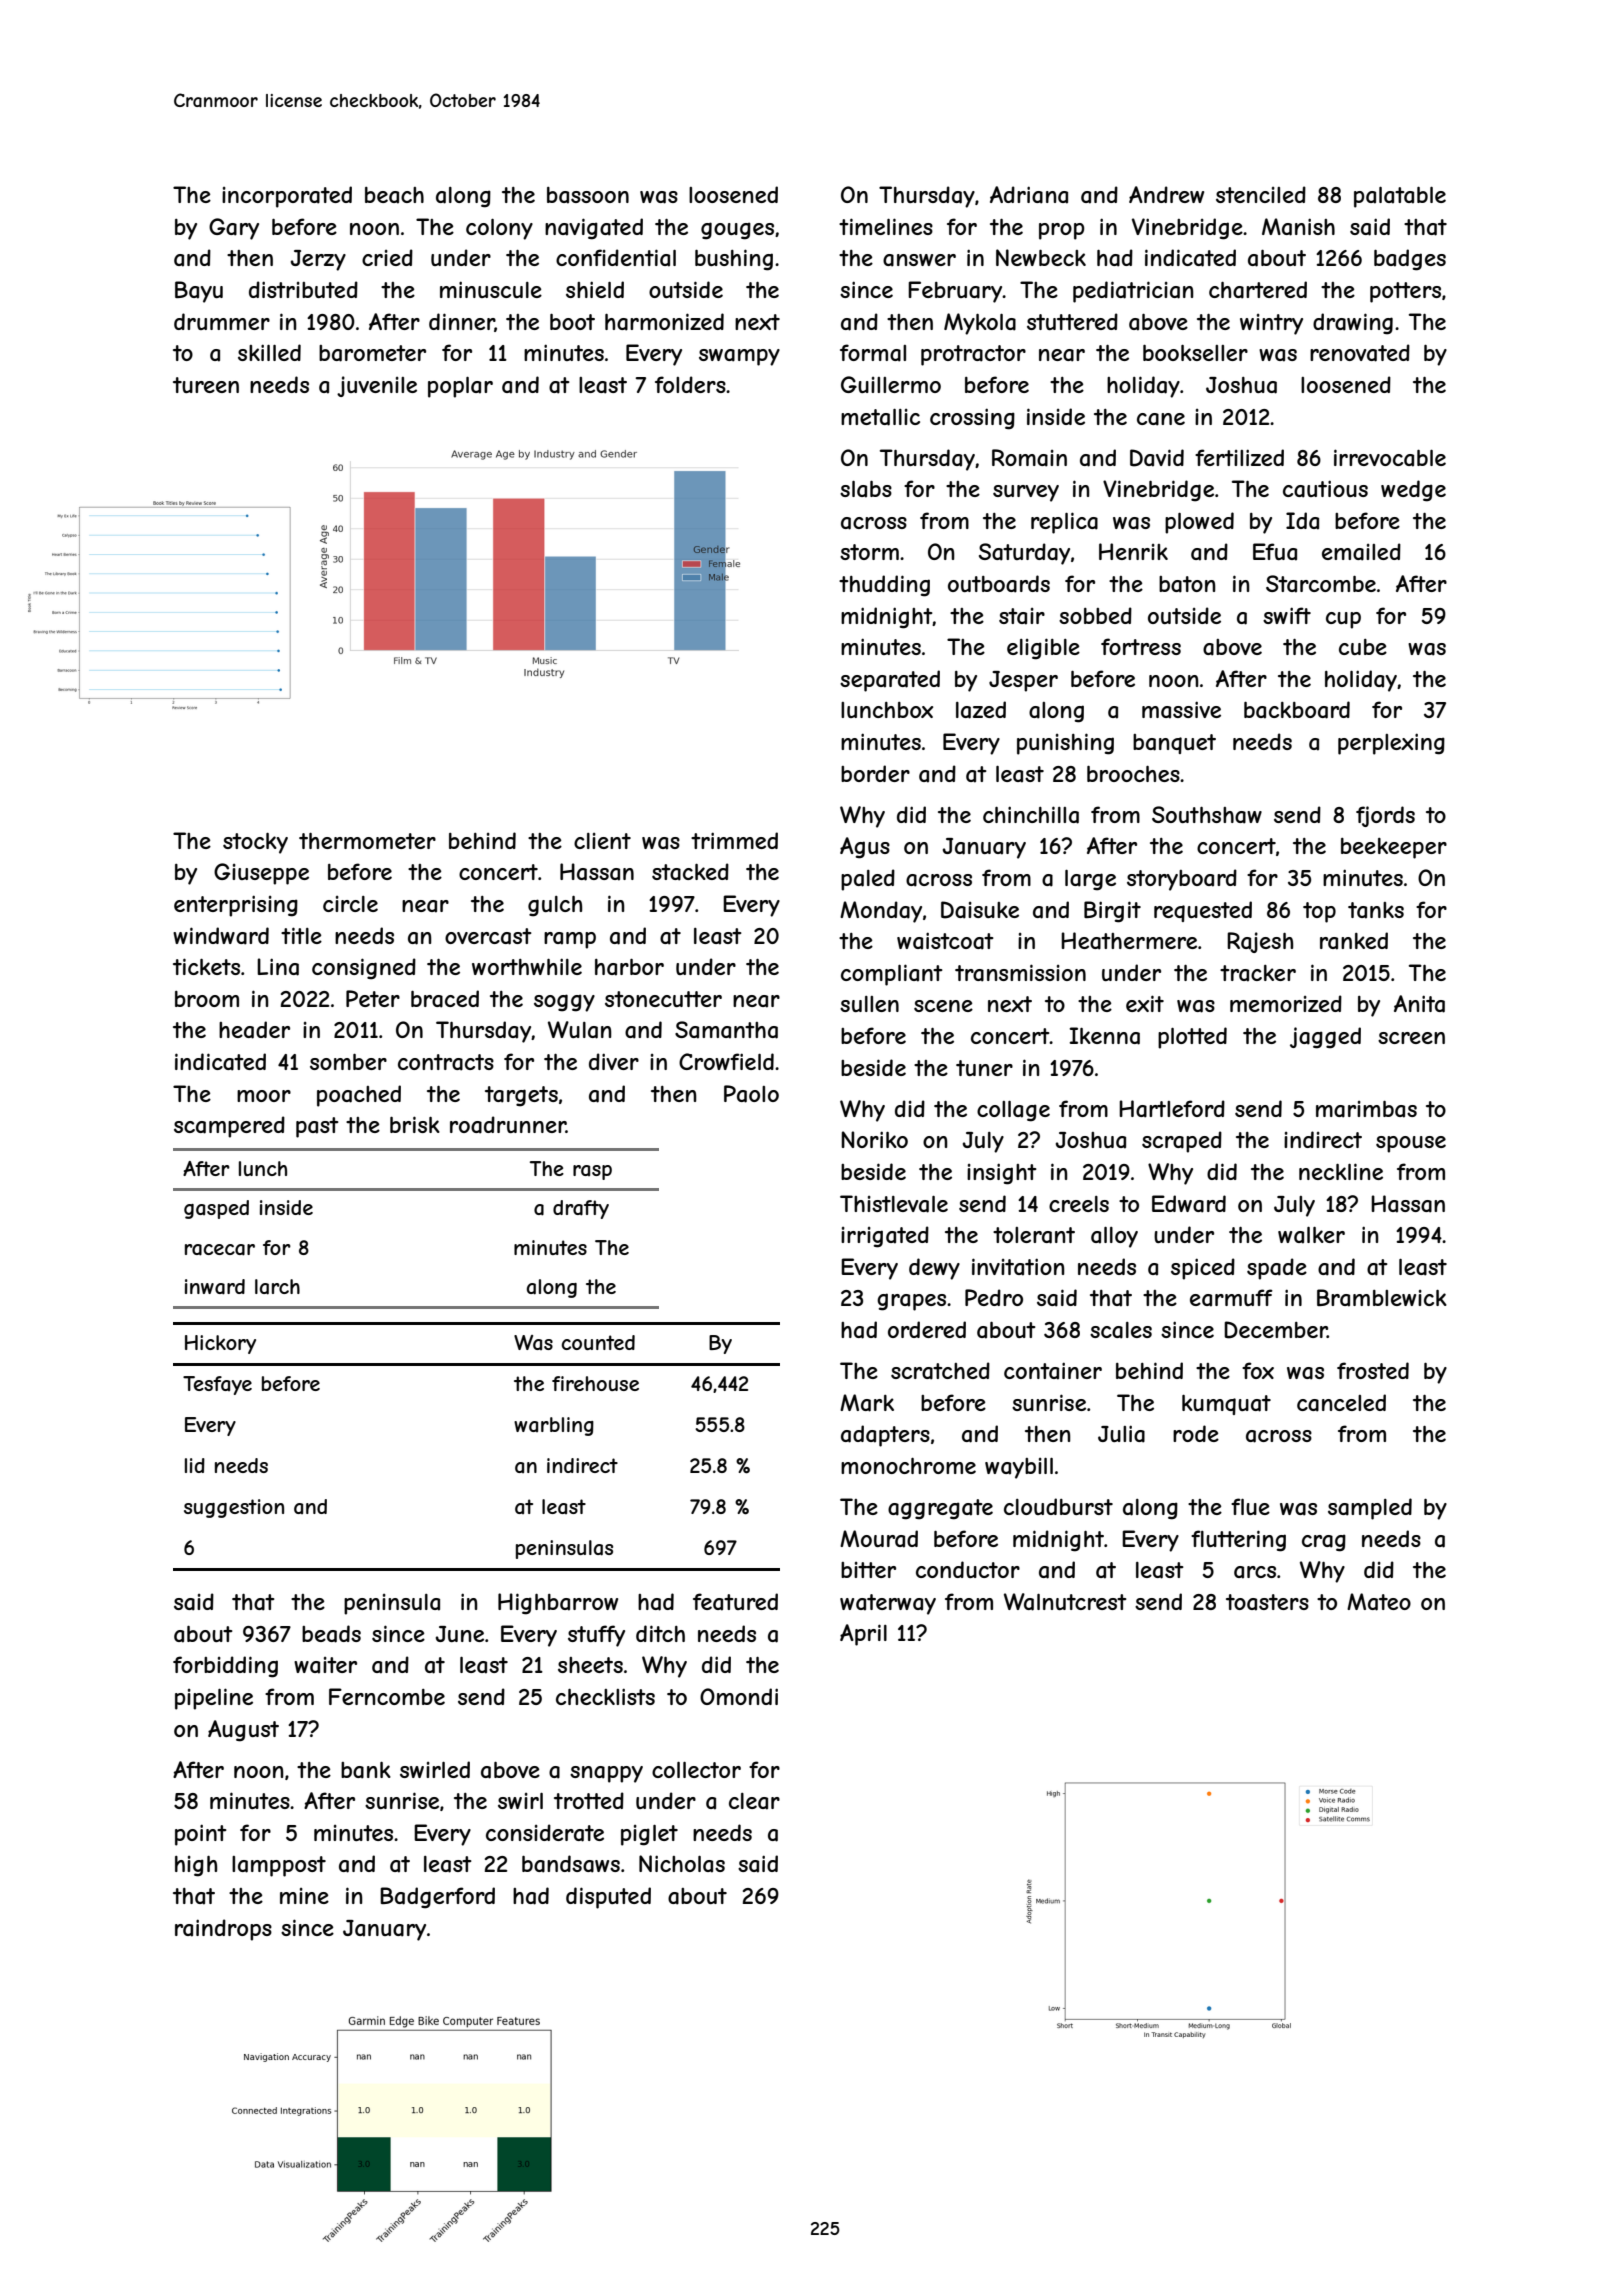 This screenshot has width=1620, height=2292. What do you see at coordinates (554, 1426) in the screenshot?
I see `warbling` at bounding box center [554, 1426].
